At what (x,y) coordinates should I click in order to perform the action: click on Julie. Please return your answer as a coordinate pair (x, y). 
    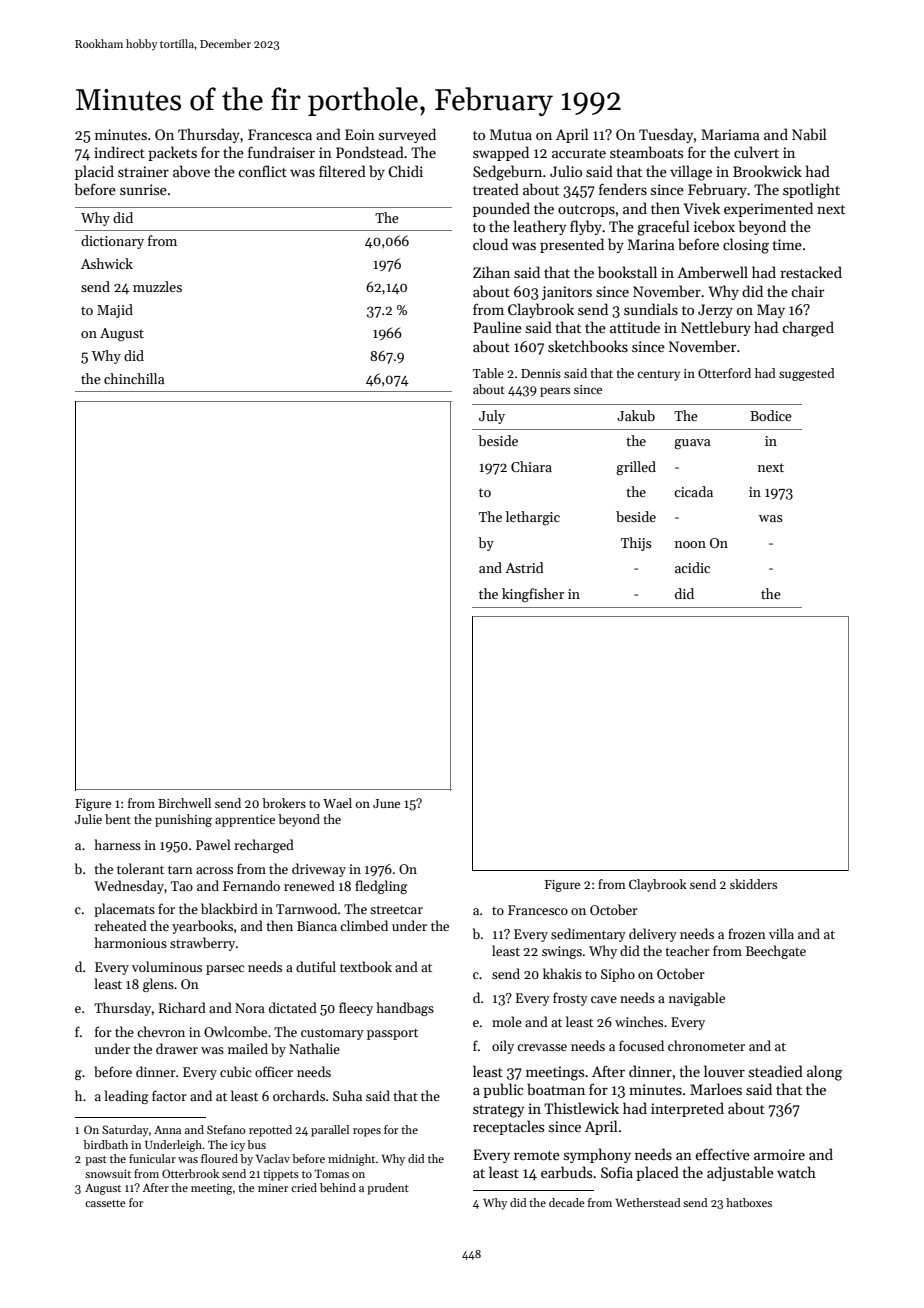
    Looking at the image, I should click on (88, 819).
